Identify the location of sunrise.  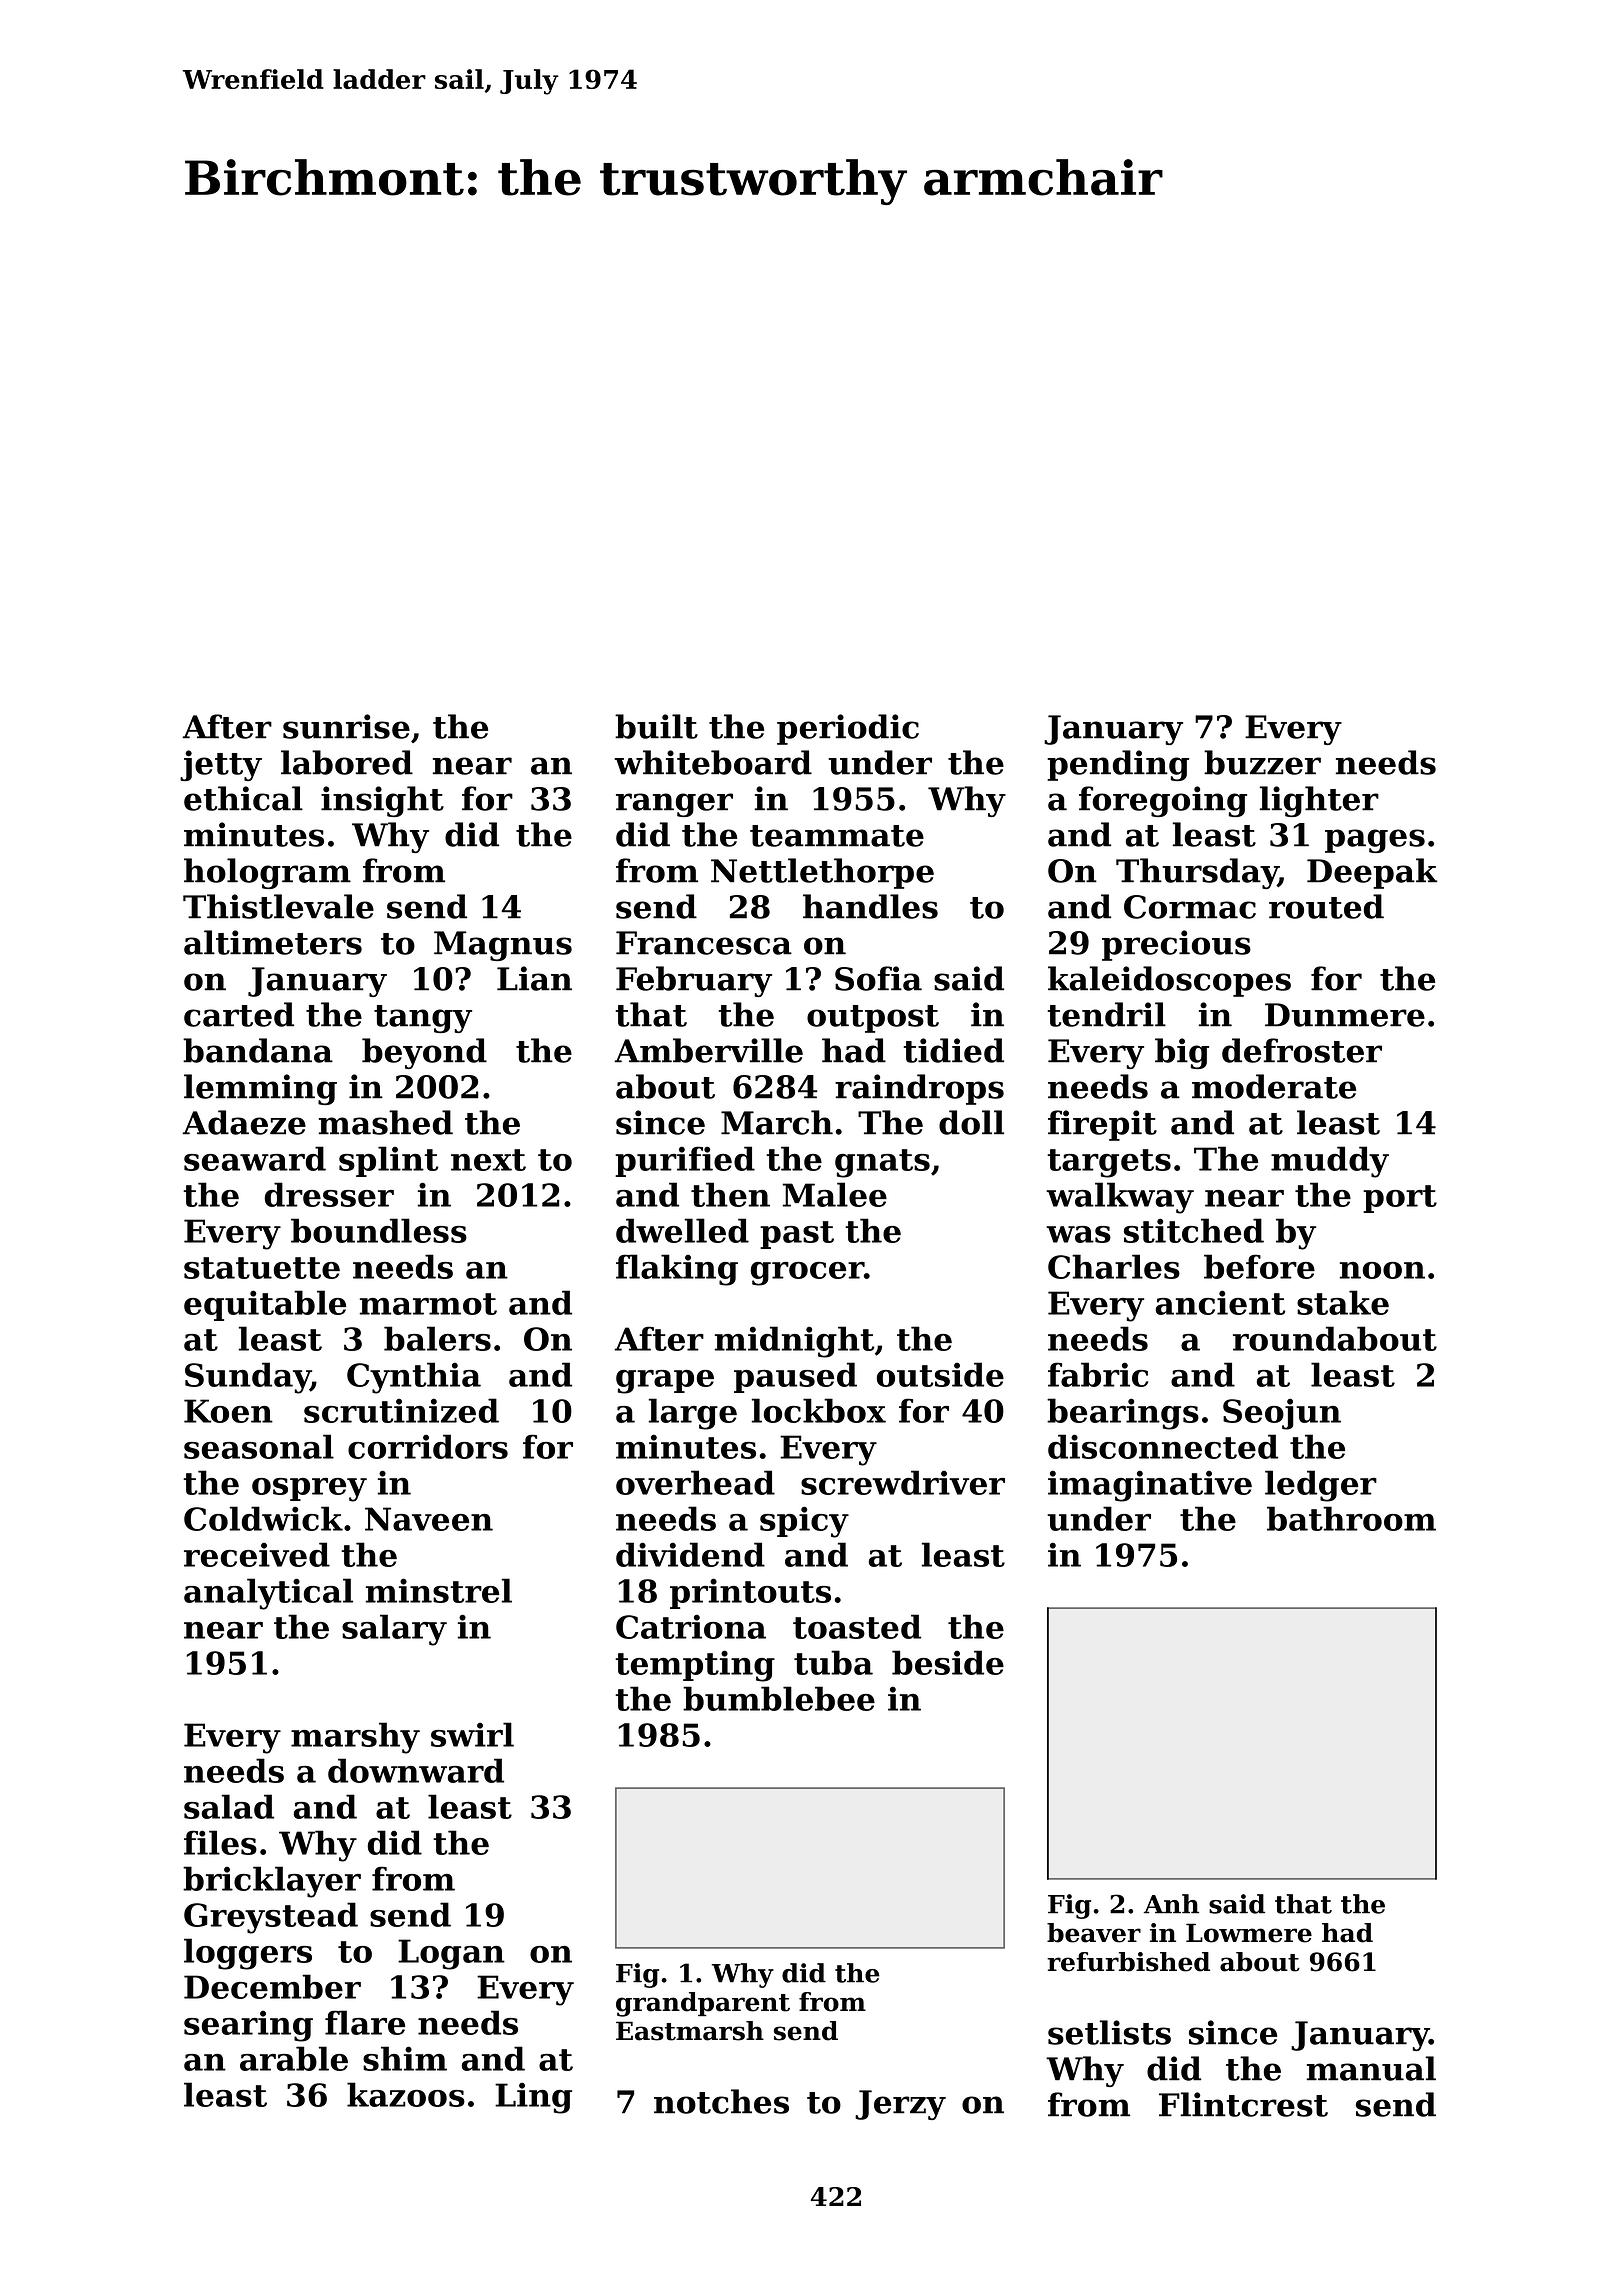
(346, 726).
